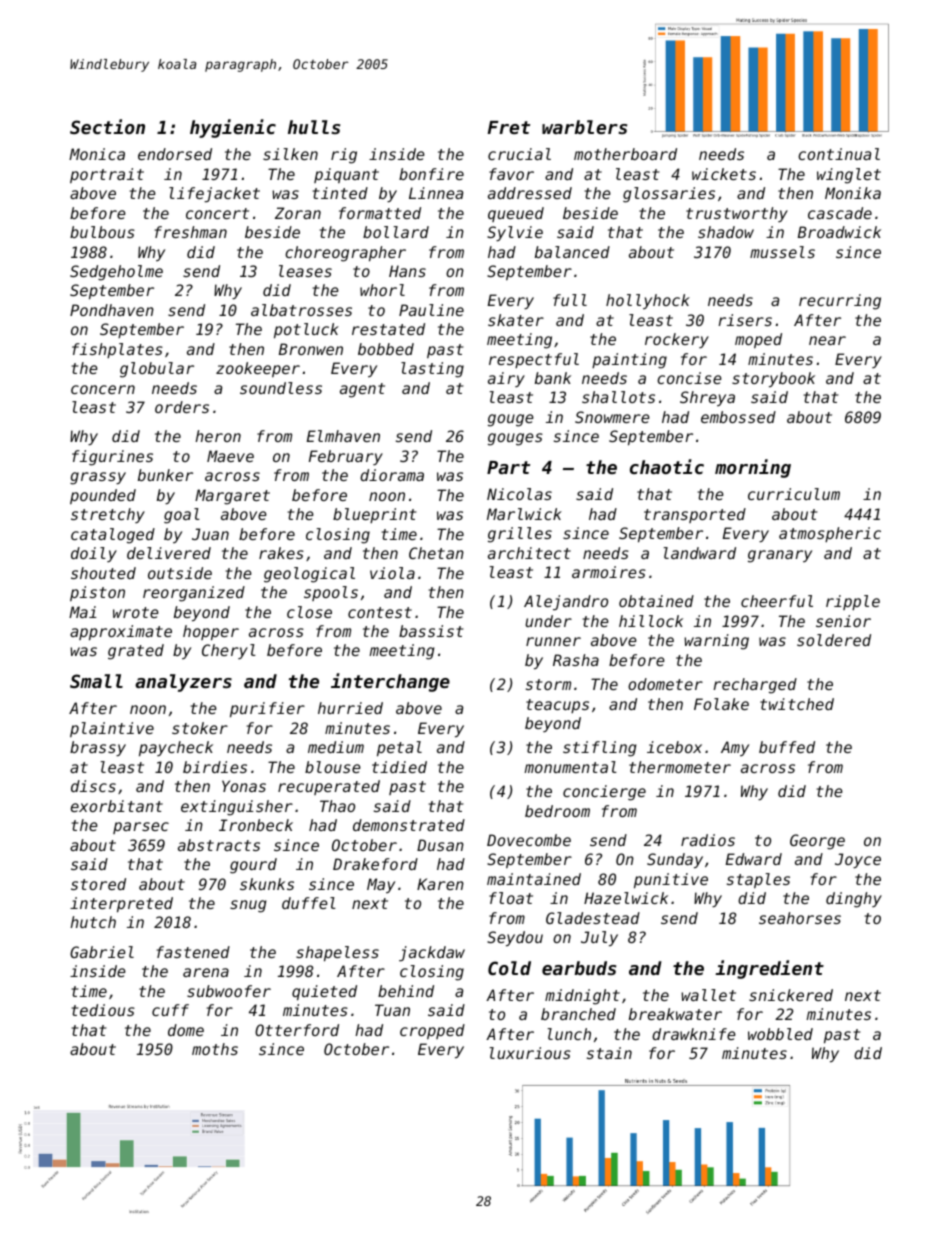  Describe the element at coordinates (97, 154) in the screenshot. I see `Monica` at that location.
